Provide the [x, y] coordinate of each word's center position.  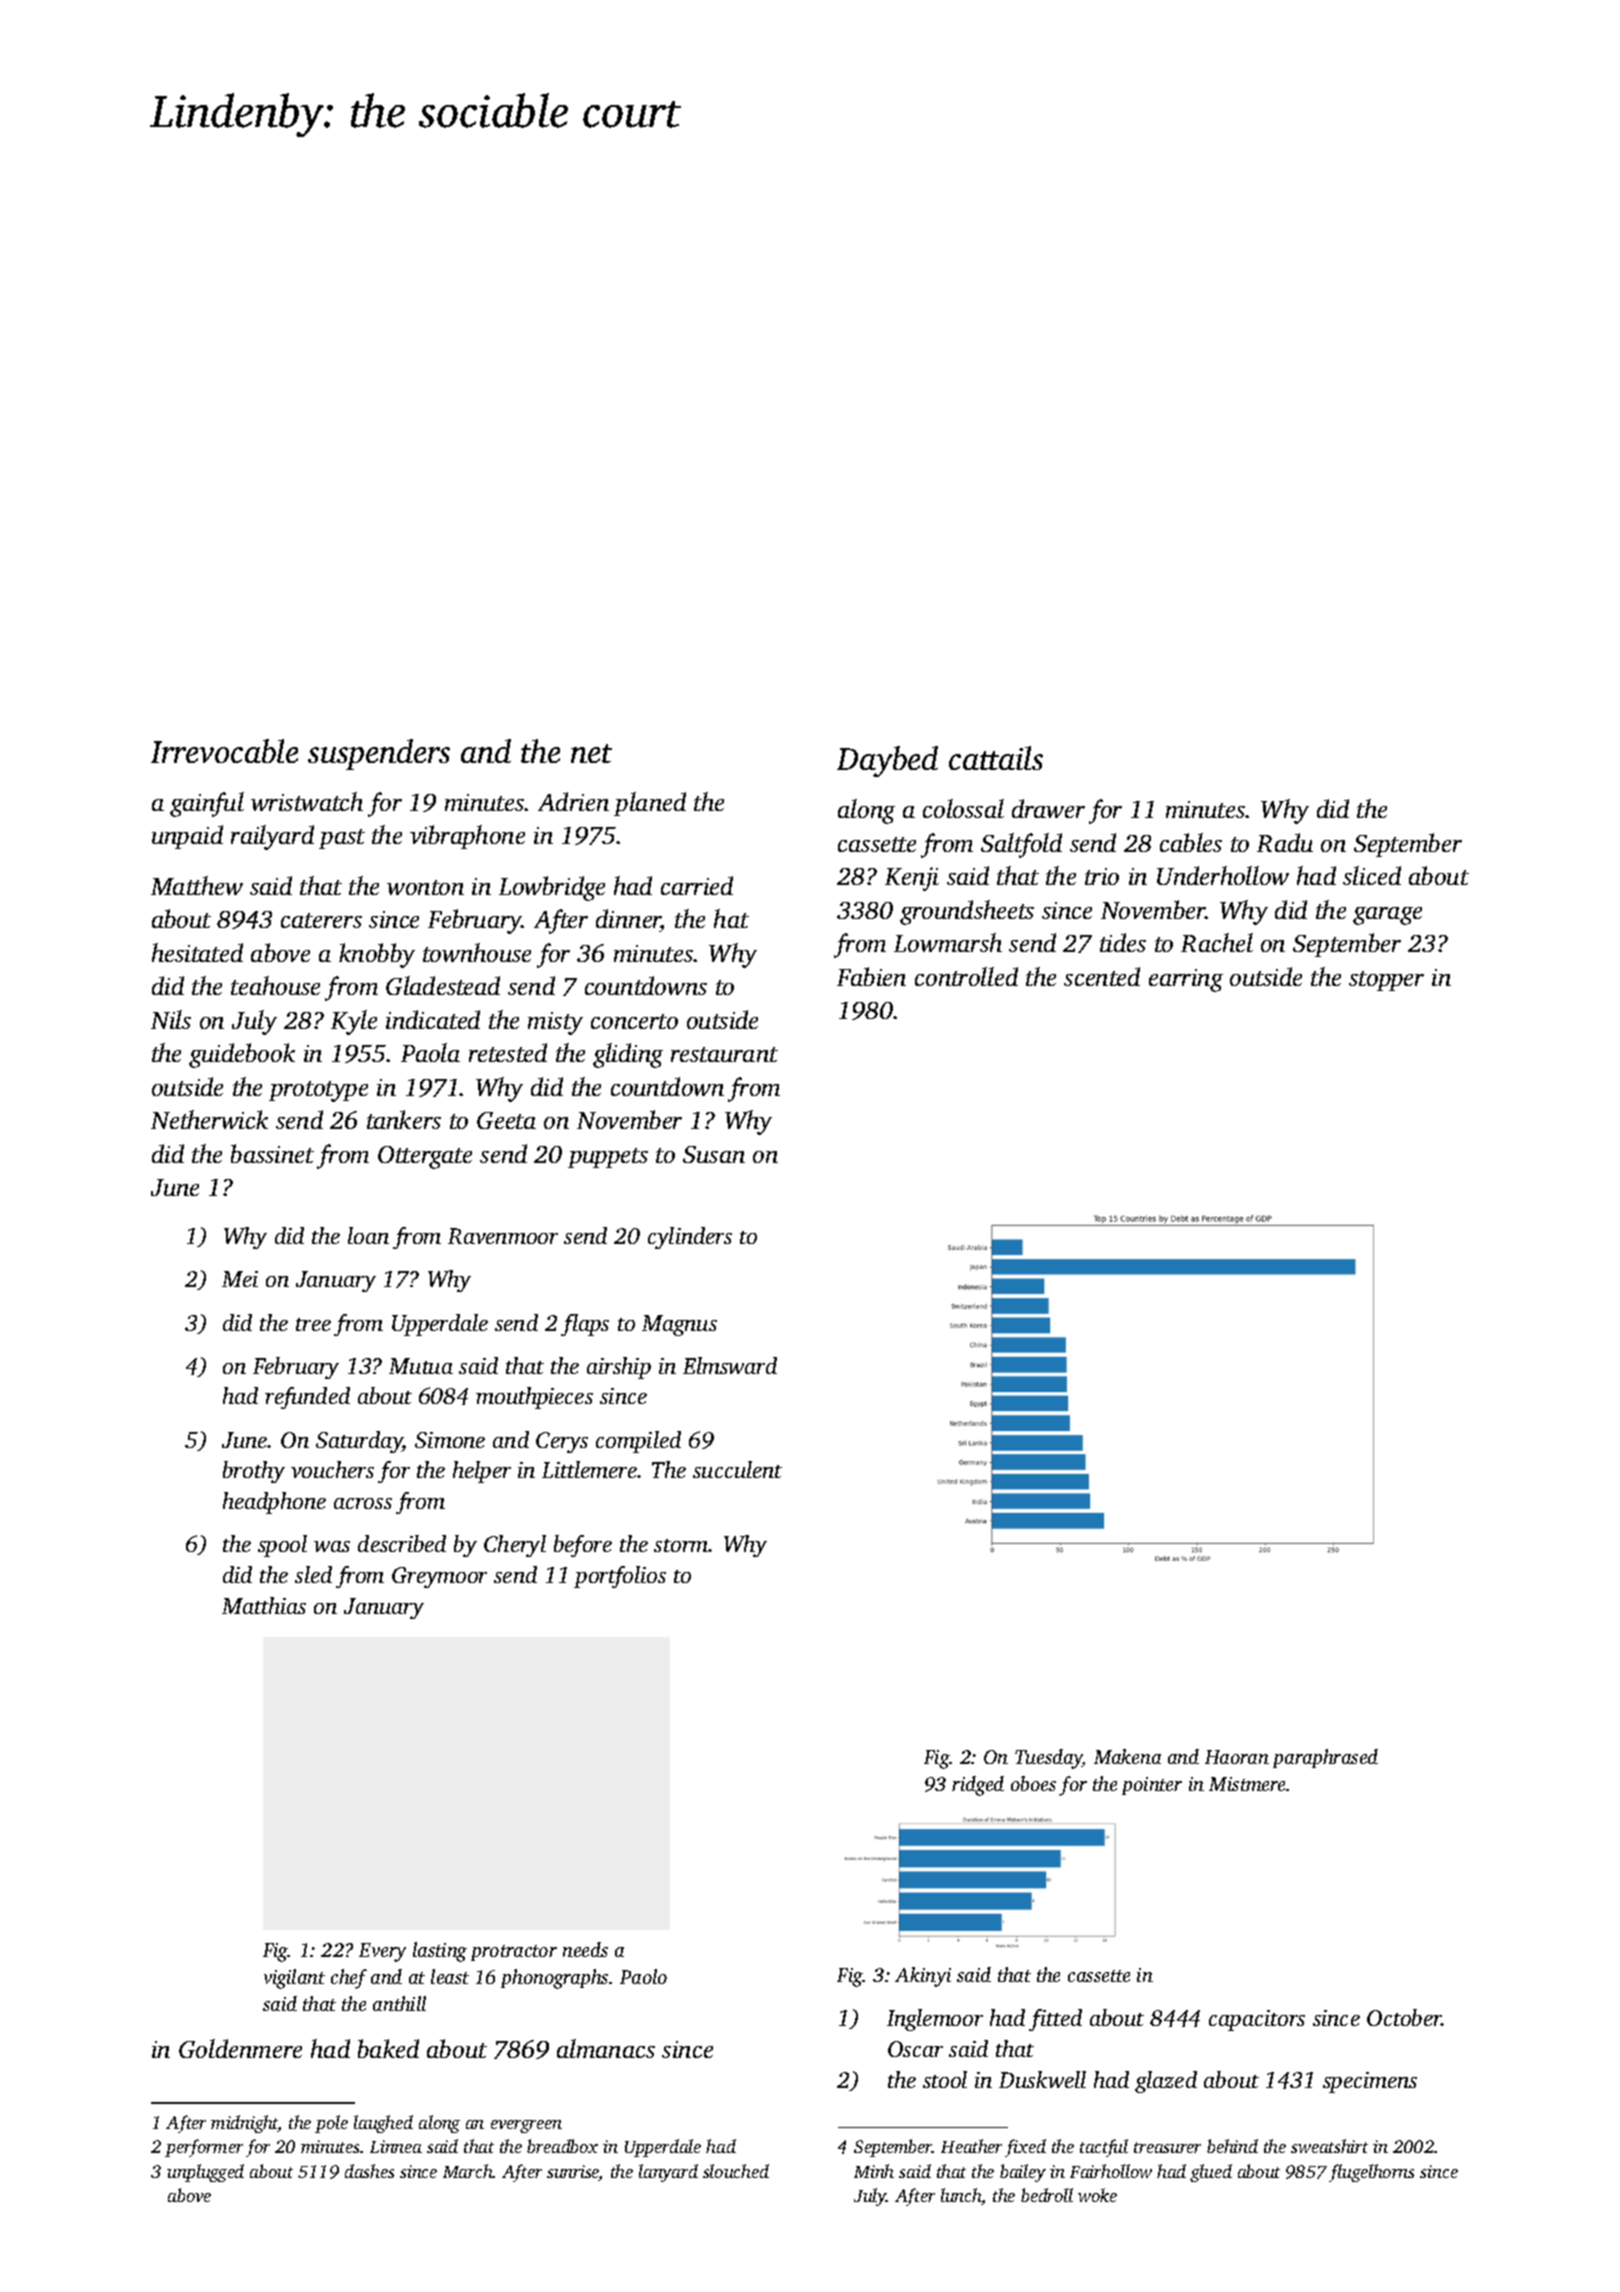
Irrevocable [224, 751]
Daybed [887, 761]
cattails [996, 758]
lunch [961, 2196]
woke [1097, 2195]
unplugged [205, 2173]
